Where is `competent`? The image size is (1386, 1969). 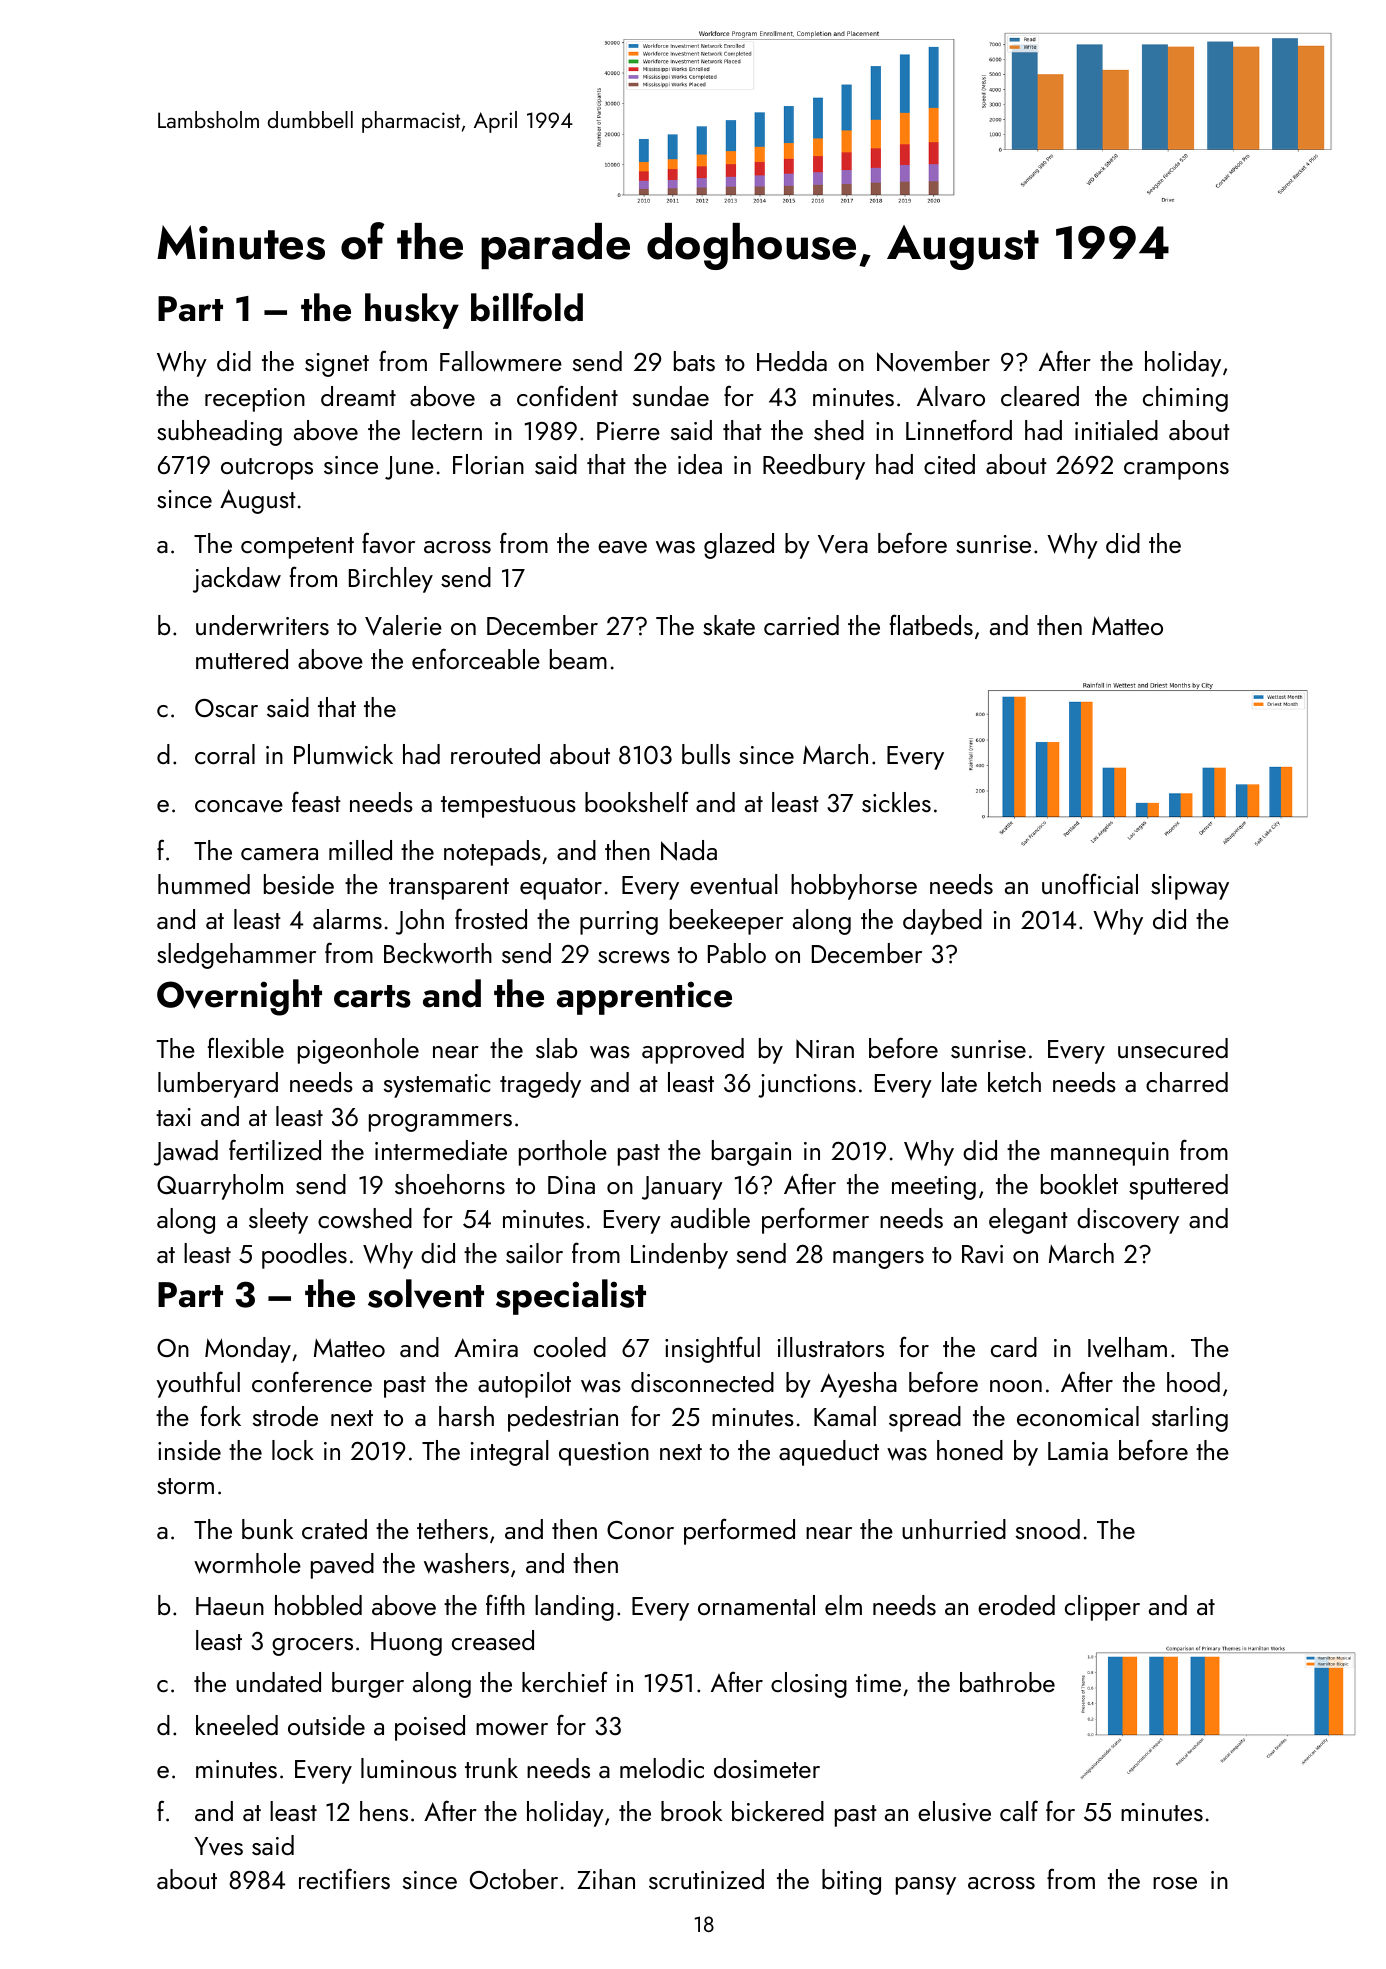
competent is located at coordinates (297, 548).
